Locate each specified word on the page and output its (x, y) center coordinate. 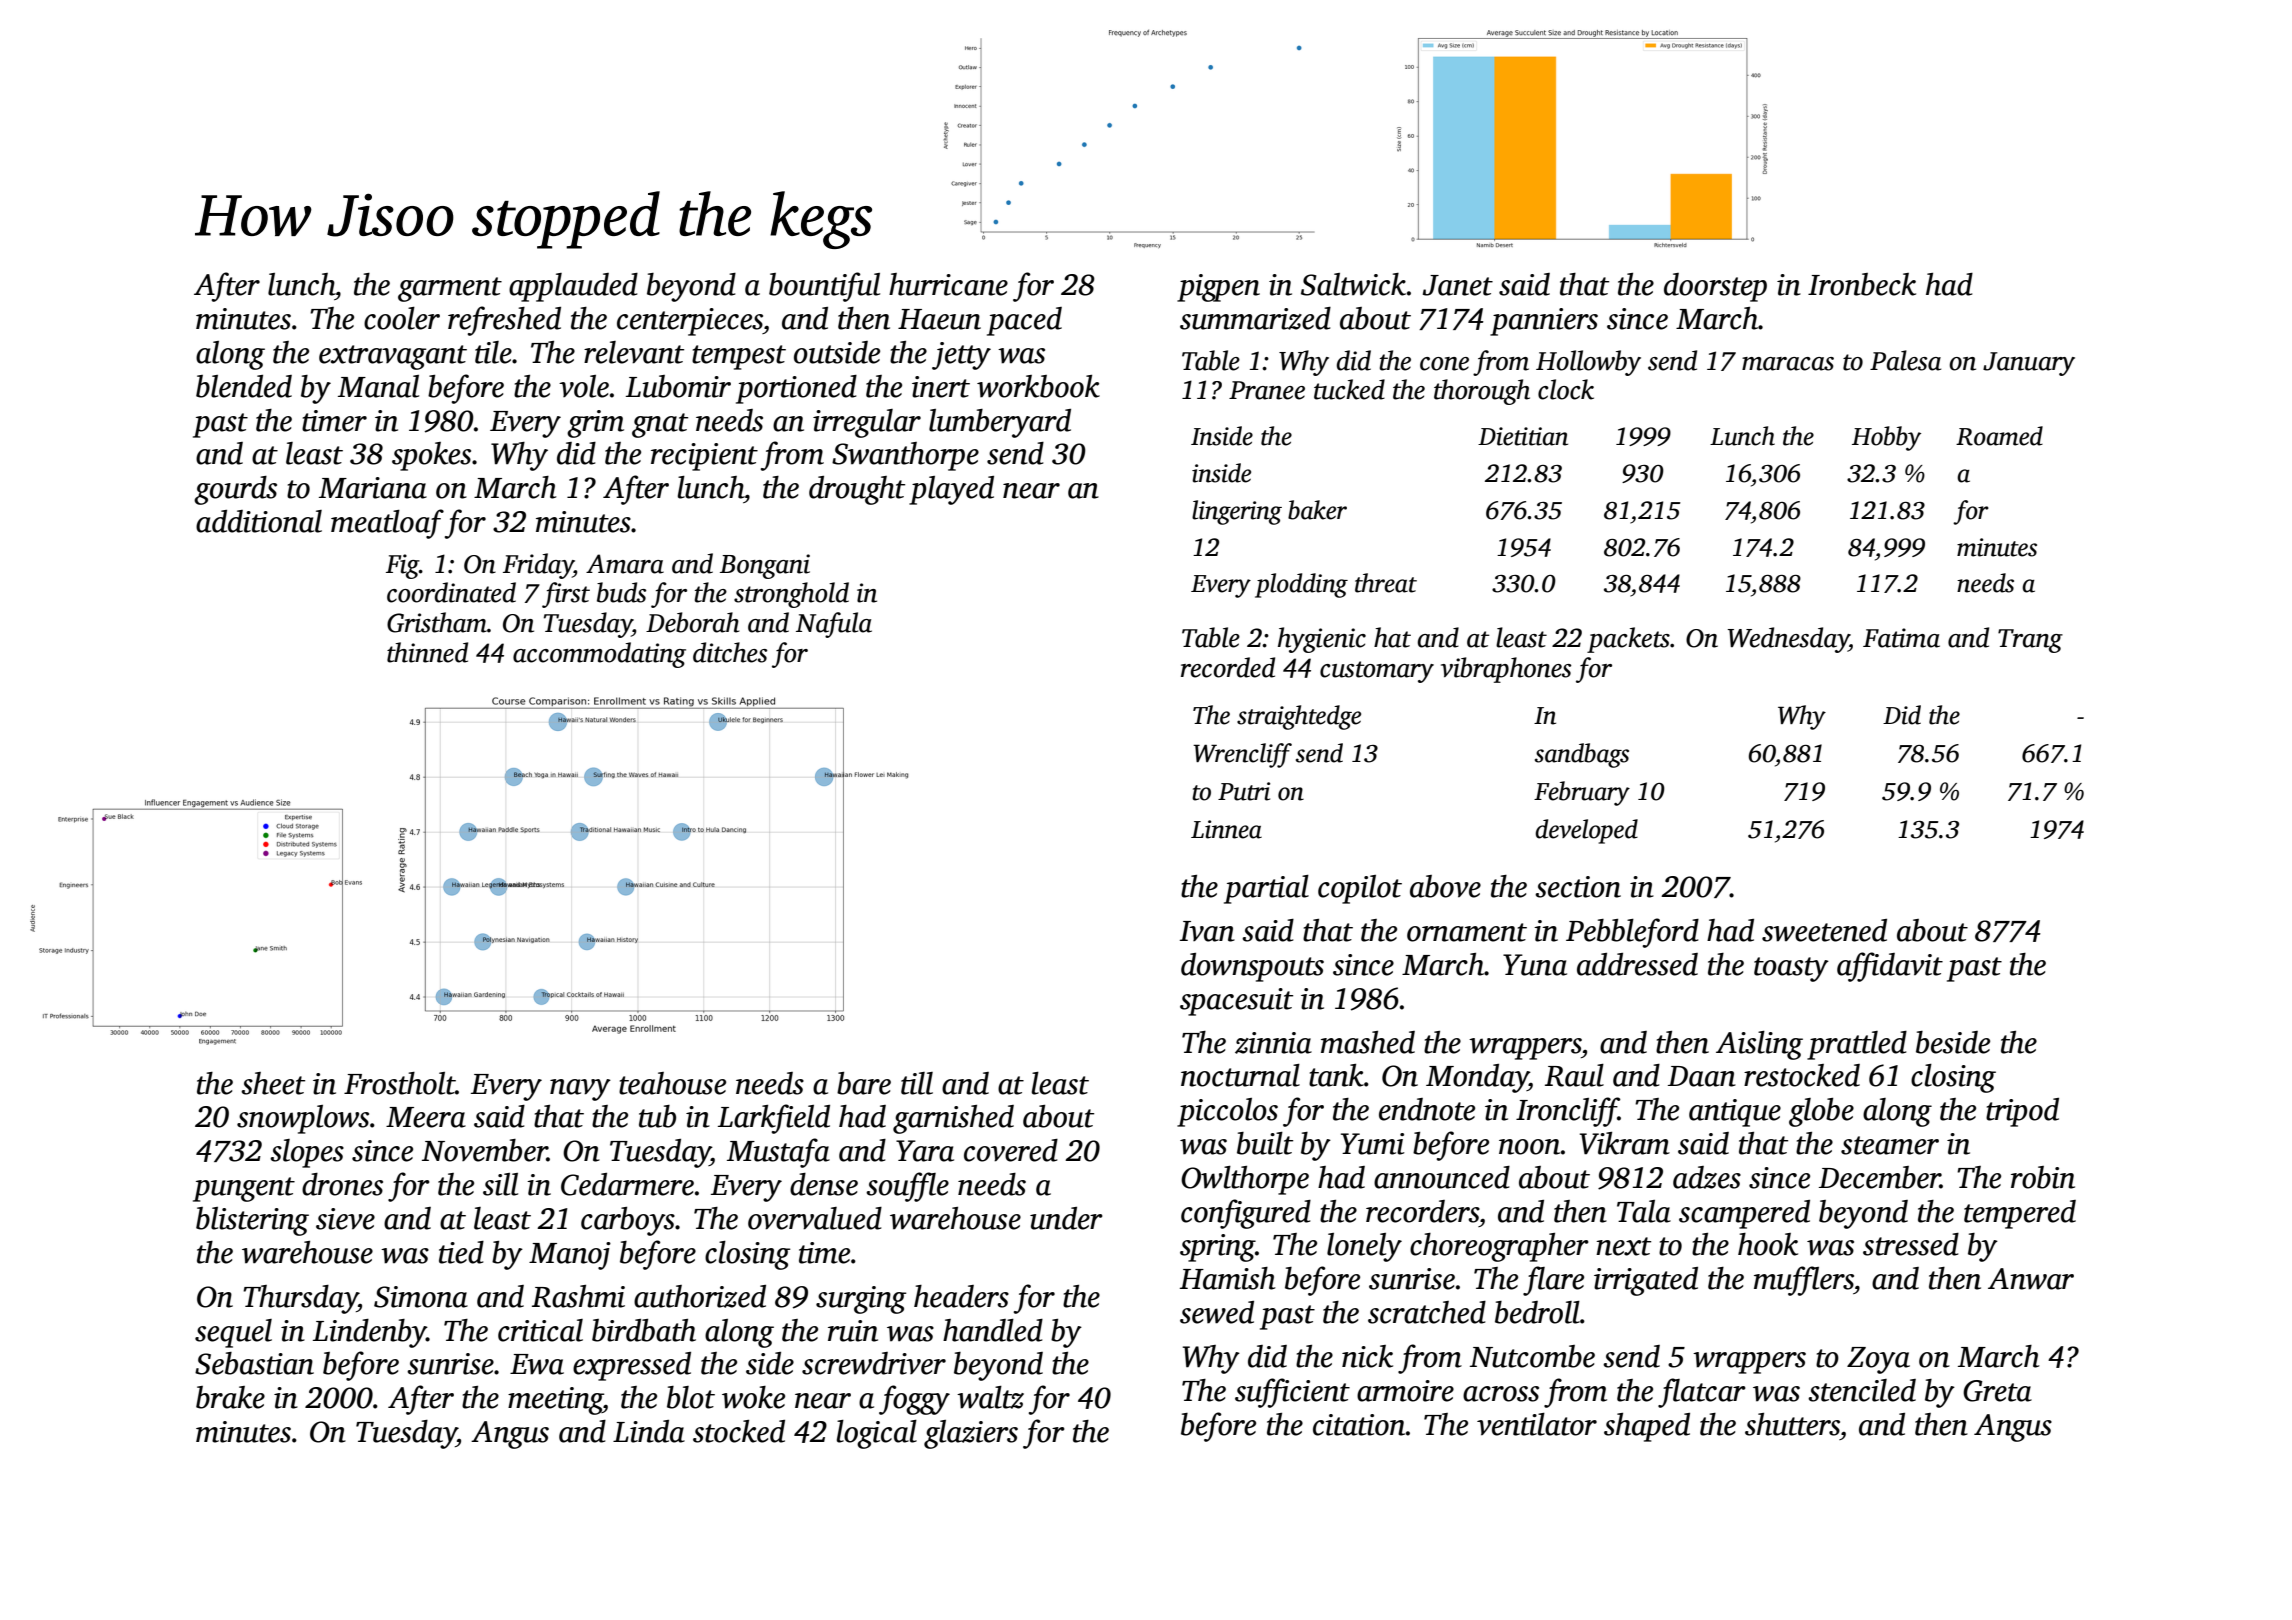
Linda (649, 1431)
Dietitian (1523, 436)
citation (1359, 1425)
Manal (378, 386)
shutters (1792, 1424)
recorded (1228, 667)
